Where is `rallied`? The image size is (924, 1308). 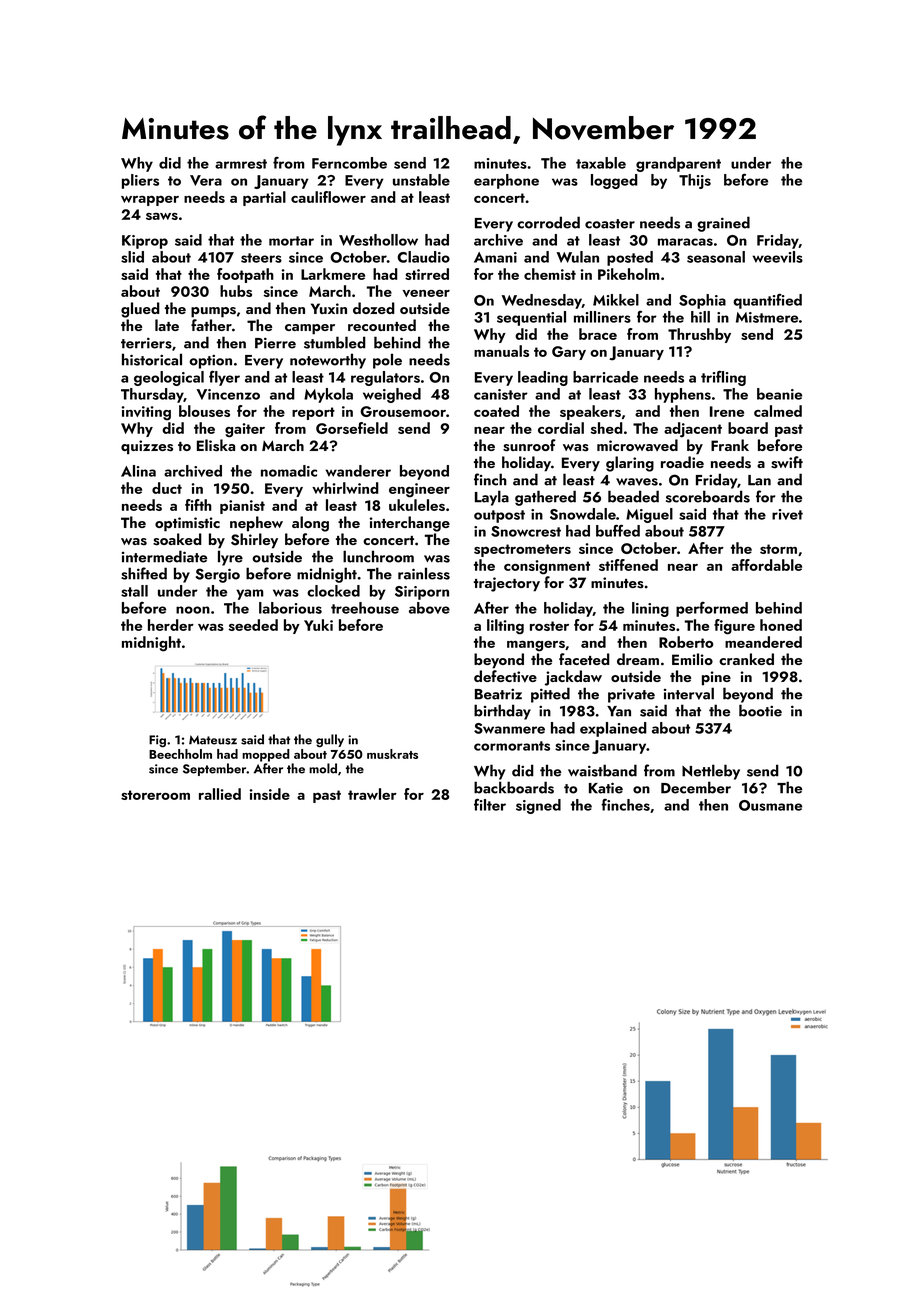
rallied is located at coordinates (220, 794).
